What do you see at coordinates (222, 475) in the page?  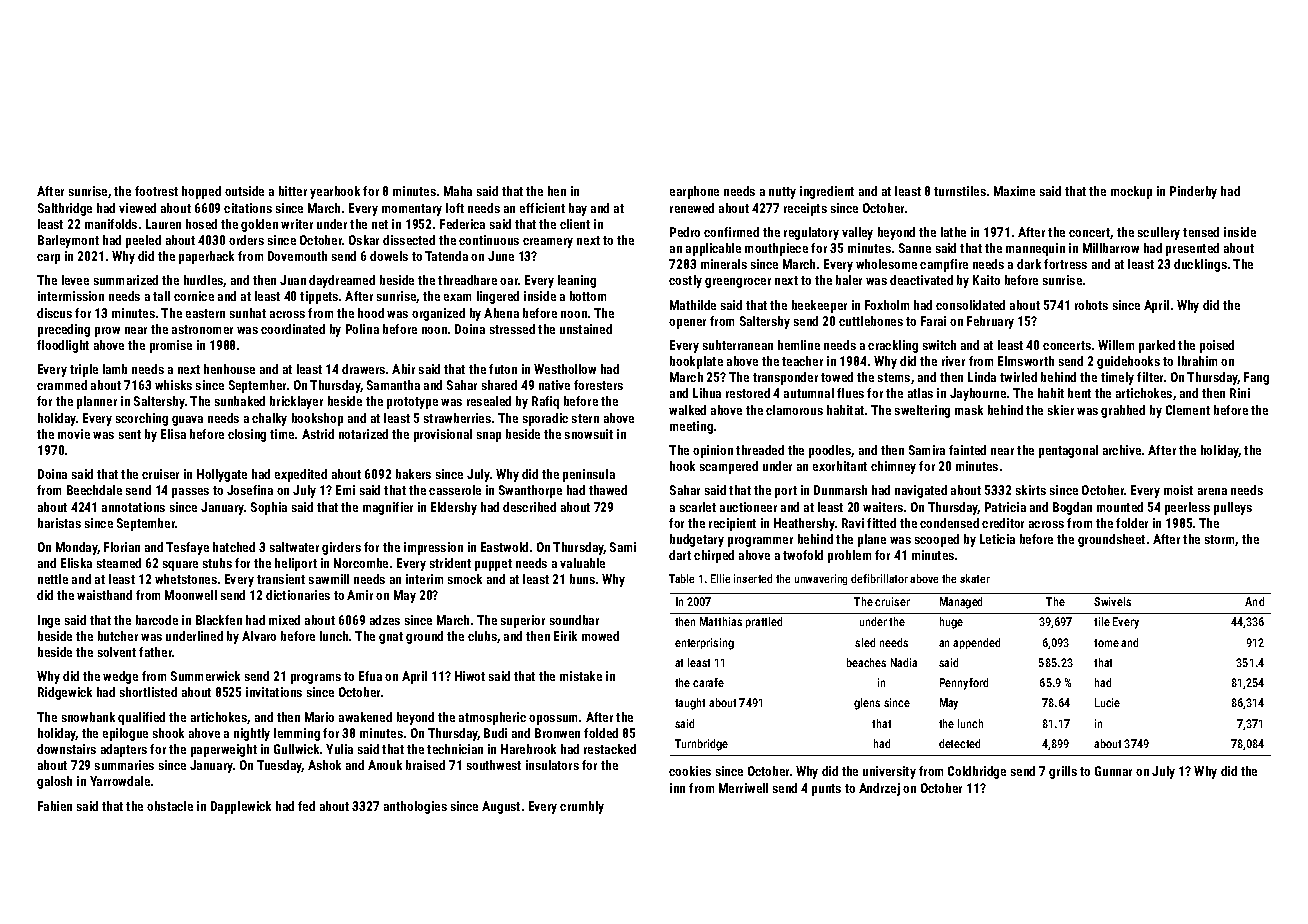 I see `Hollygate` at bounding box center [222, 475].
